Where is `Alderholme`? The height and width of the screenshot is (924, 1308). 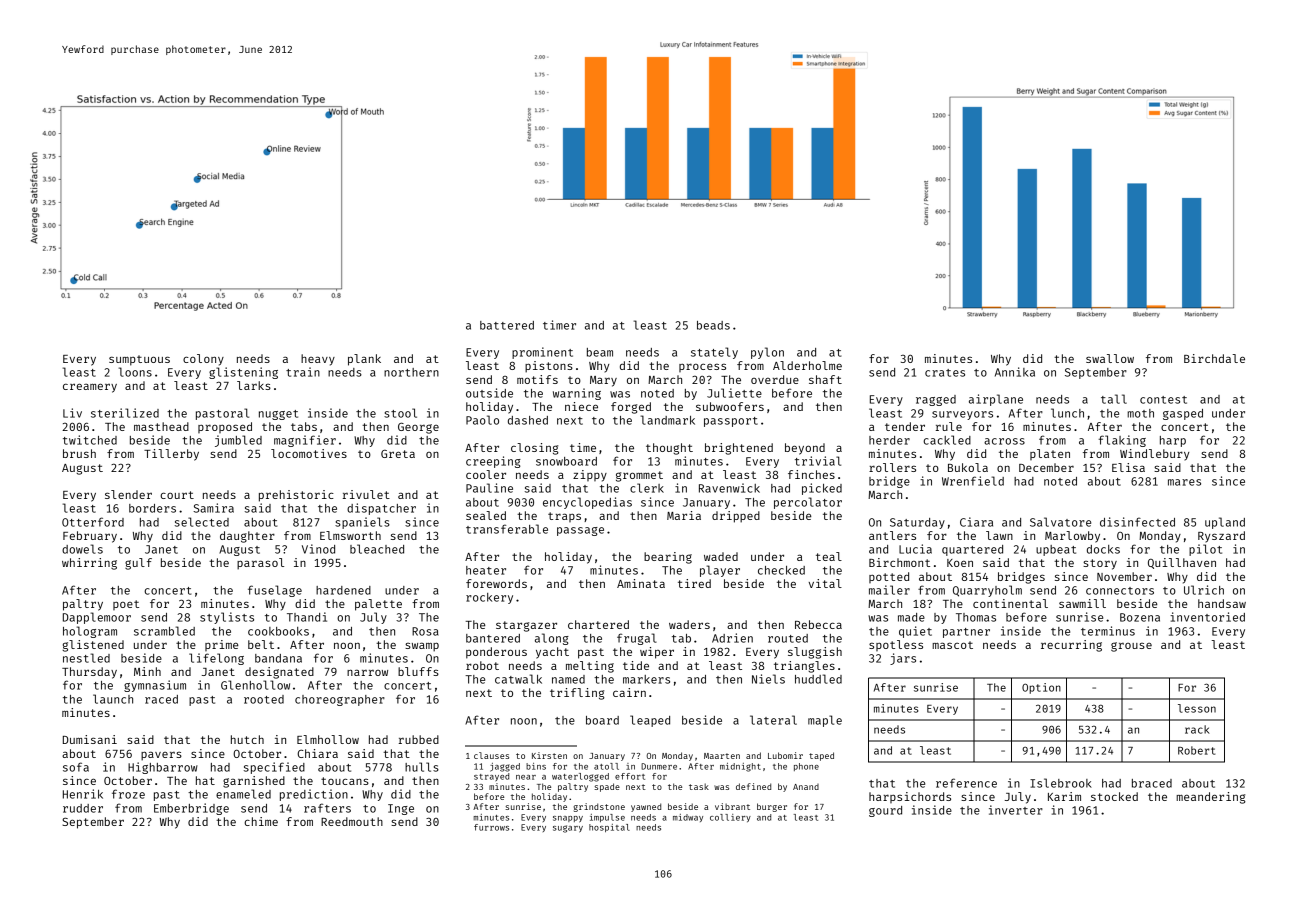
Alderholme is located at coordinates (807, 365).
